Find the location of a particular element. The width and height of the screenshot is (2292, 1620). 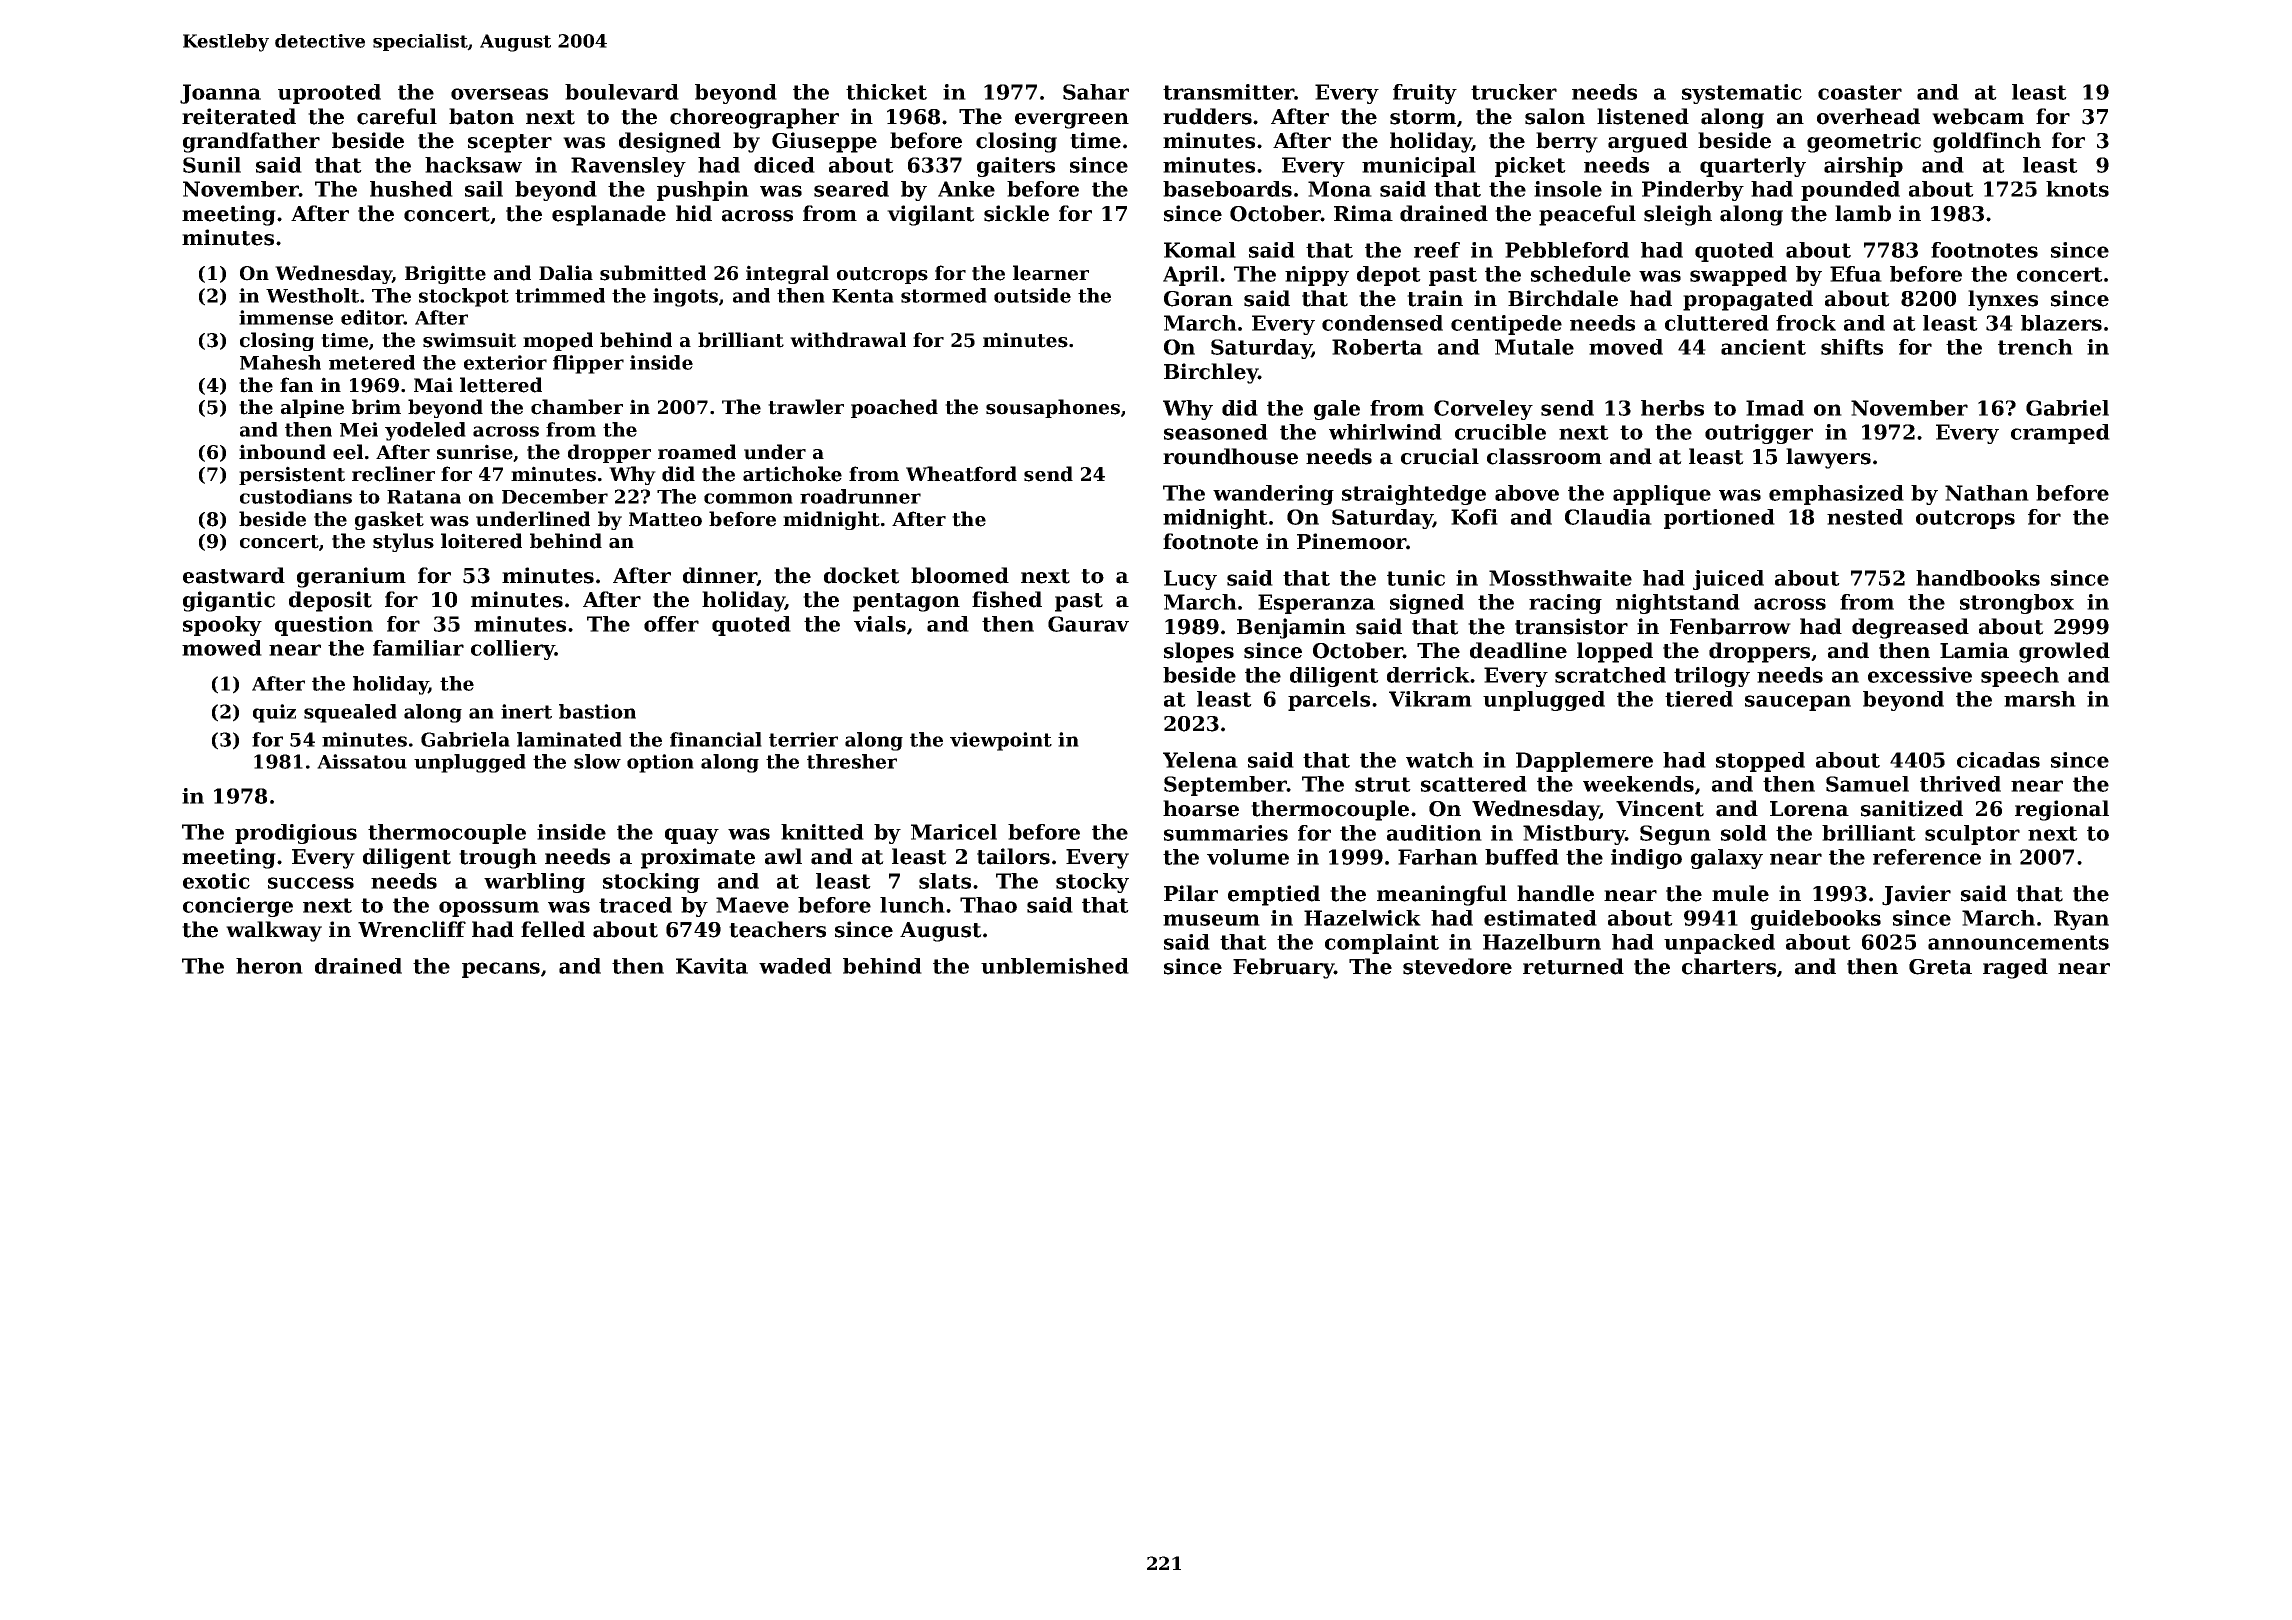

financial is located at coordinates (716, 739).
